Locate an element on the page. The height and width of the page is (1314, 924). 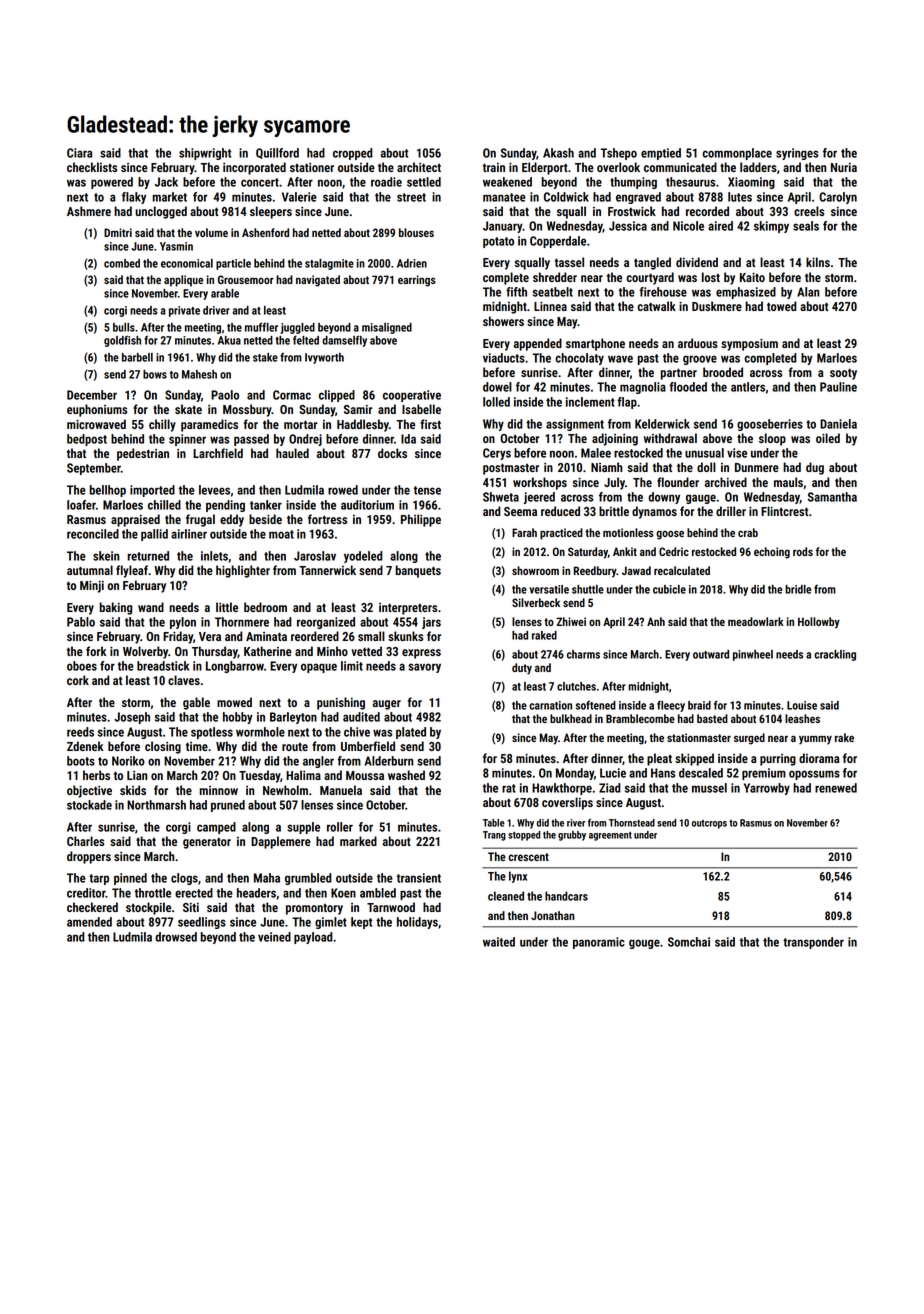
eddy is located at coordinates (232, 520).
